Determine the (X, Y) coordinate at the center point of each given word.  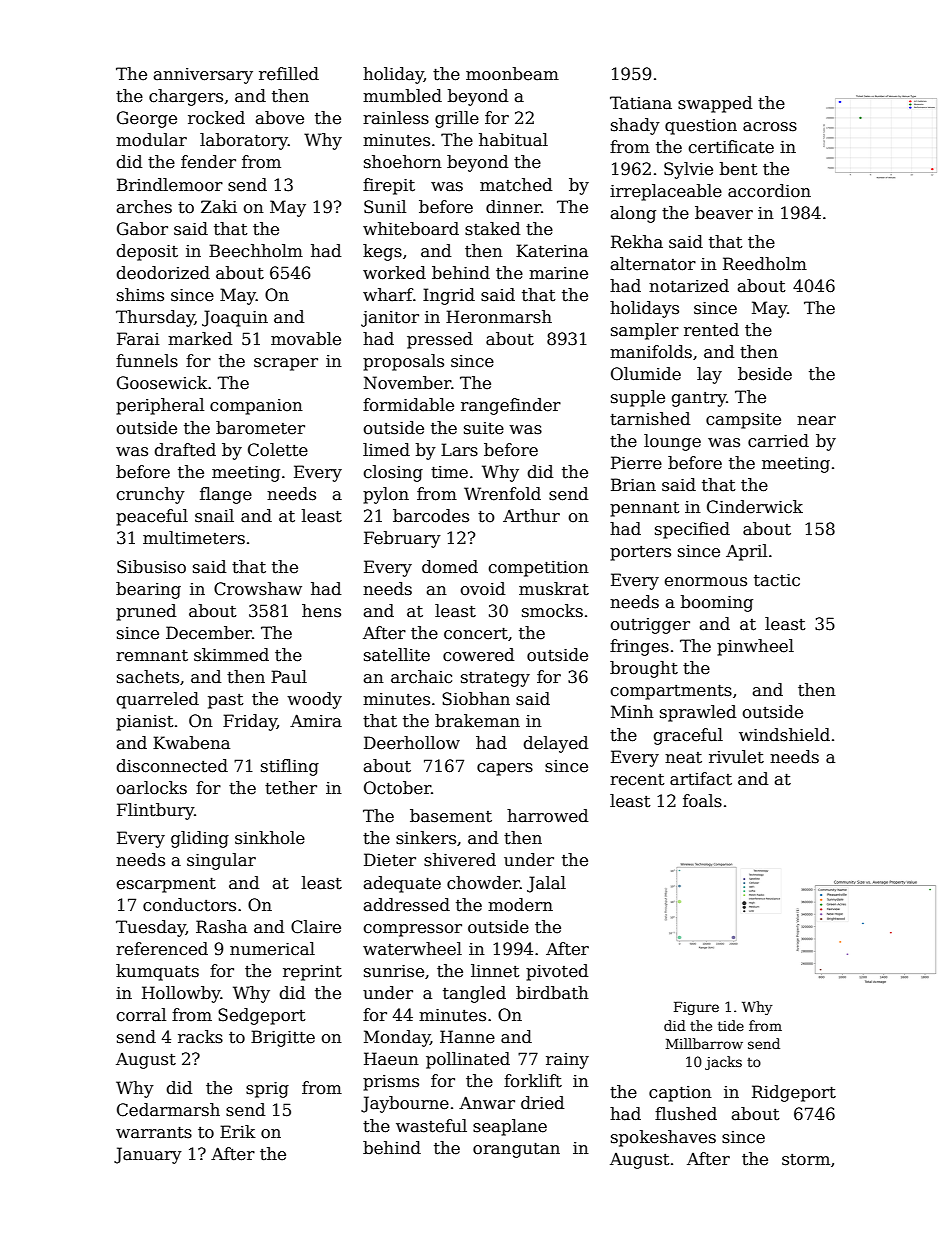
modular (151, 140)
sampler (645, 331)
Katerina (552, 251)
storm (806, 1160)
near (816, 421)
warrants (154, 1132)
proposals (403, 362)
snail (214, 516)
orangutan (516, 1150)
